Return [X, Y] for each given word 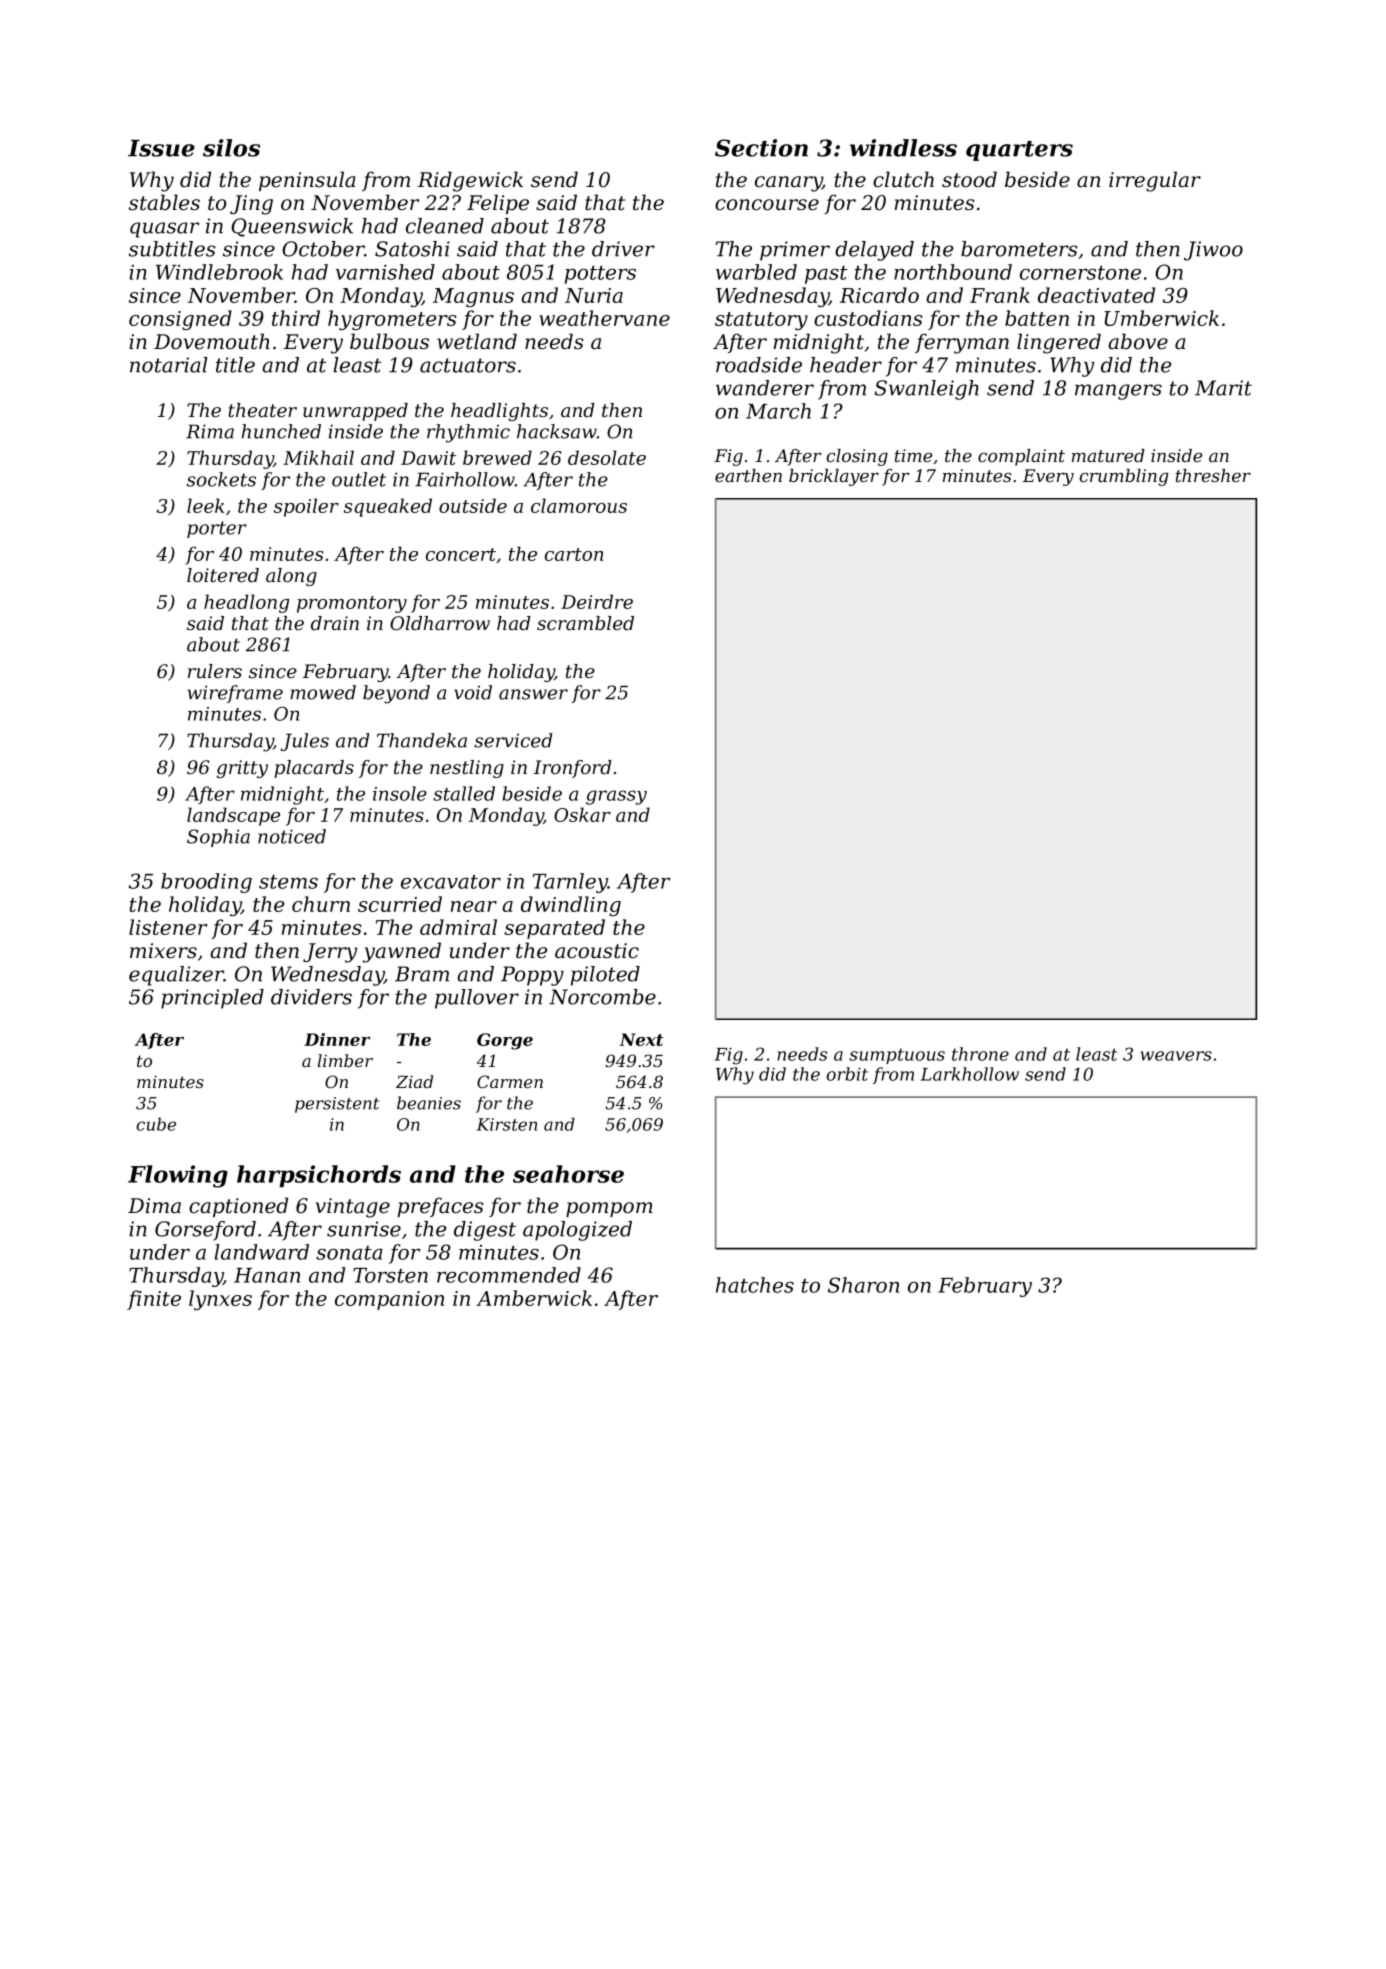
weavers [1176, 1056]
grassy [616, 797]
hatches [755, 1285]
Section [761, 148]
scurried [400, 904]
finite [154, 1300]
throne [980, 1054]
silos [231, 148]
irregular [1155, 181]
